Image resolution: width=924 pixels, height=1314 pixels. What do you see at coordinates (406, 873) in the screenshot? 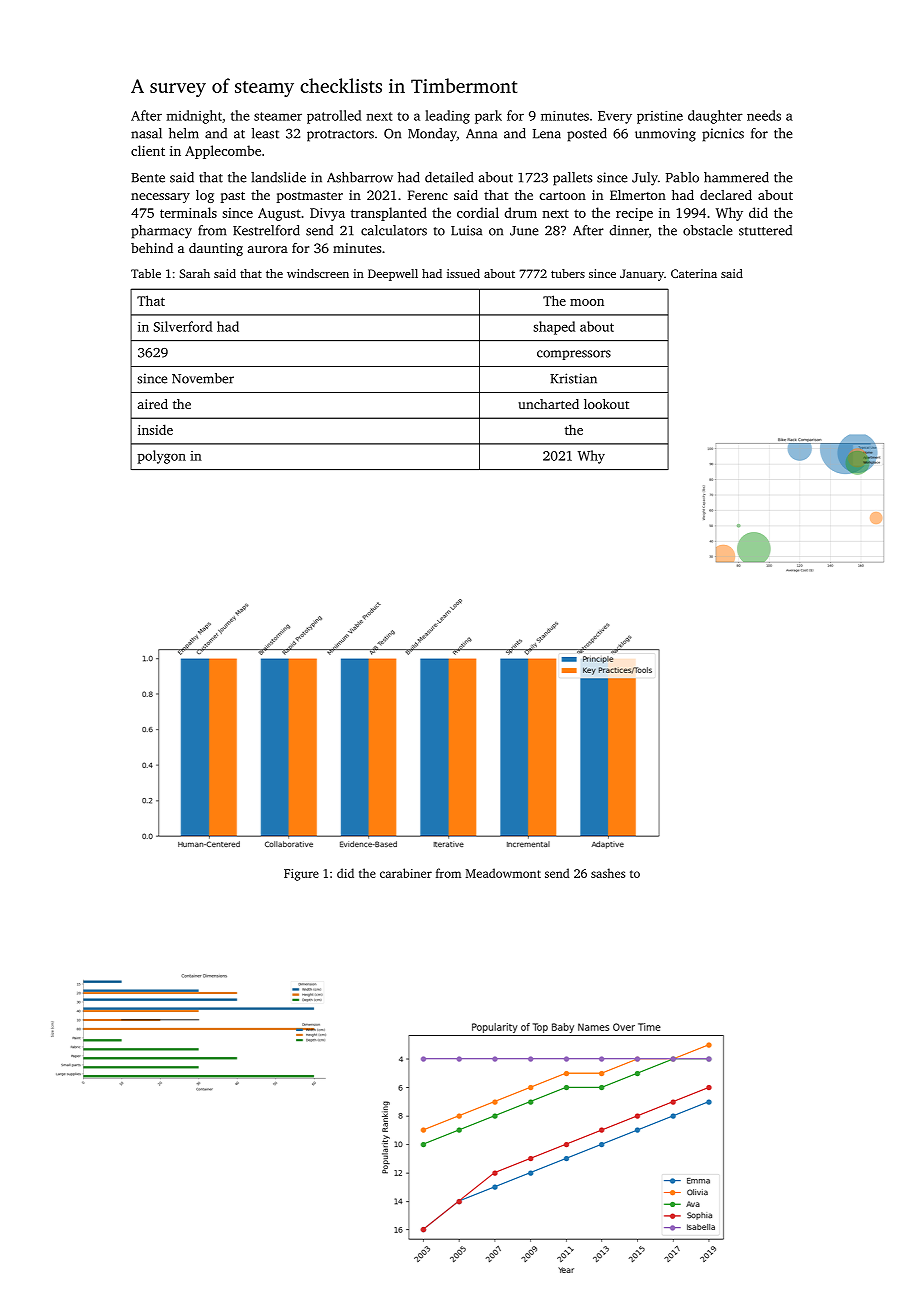
I see `carabiner` at bounding box center [406, 873].
